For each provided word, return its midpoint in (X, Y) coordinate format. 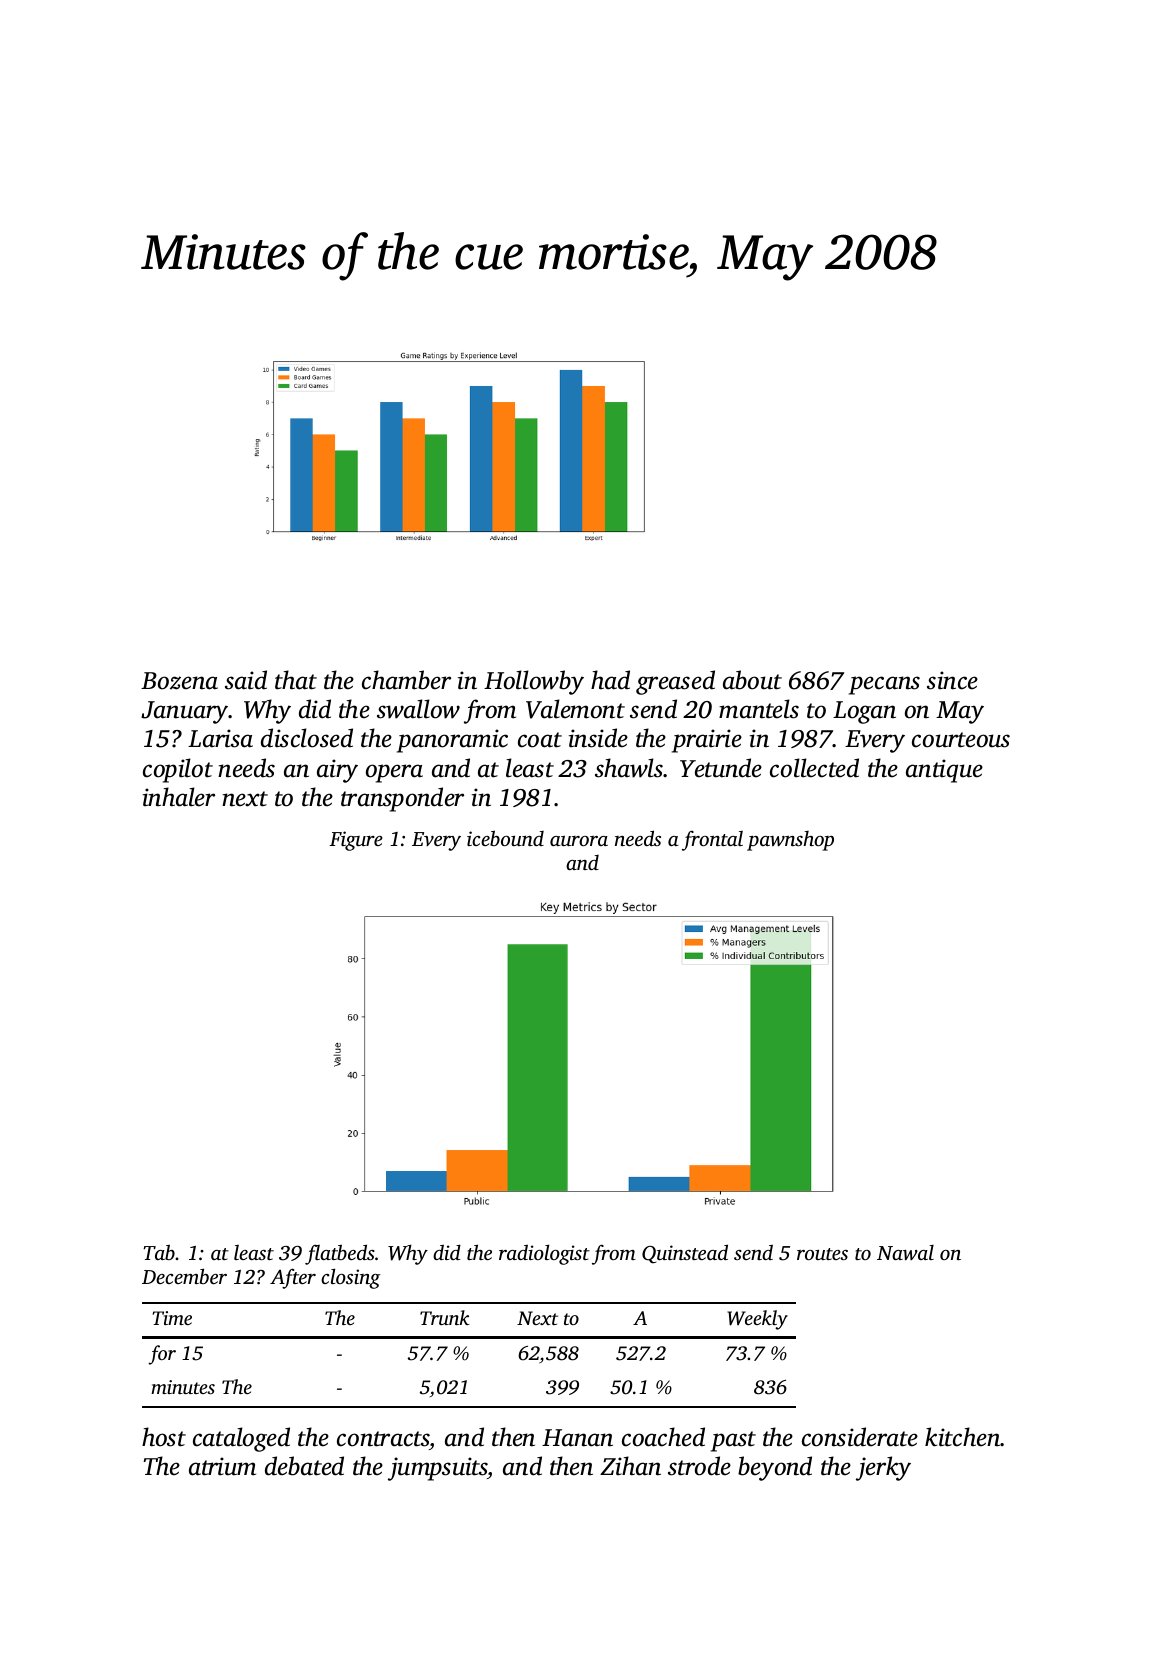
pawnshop (790, 841)
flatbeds (340, 1254)
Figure (356, 841)
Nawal (905, 1253)
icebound (505, 838)
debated (304, 1466)
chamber (406, 680)
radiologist (544, 1254)
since (952, 680)
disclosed (307, 738)
